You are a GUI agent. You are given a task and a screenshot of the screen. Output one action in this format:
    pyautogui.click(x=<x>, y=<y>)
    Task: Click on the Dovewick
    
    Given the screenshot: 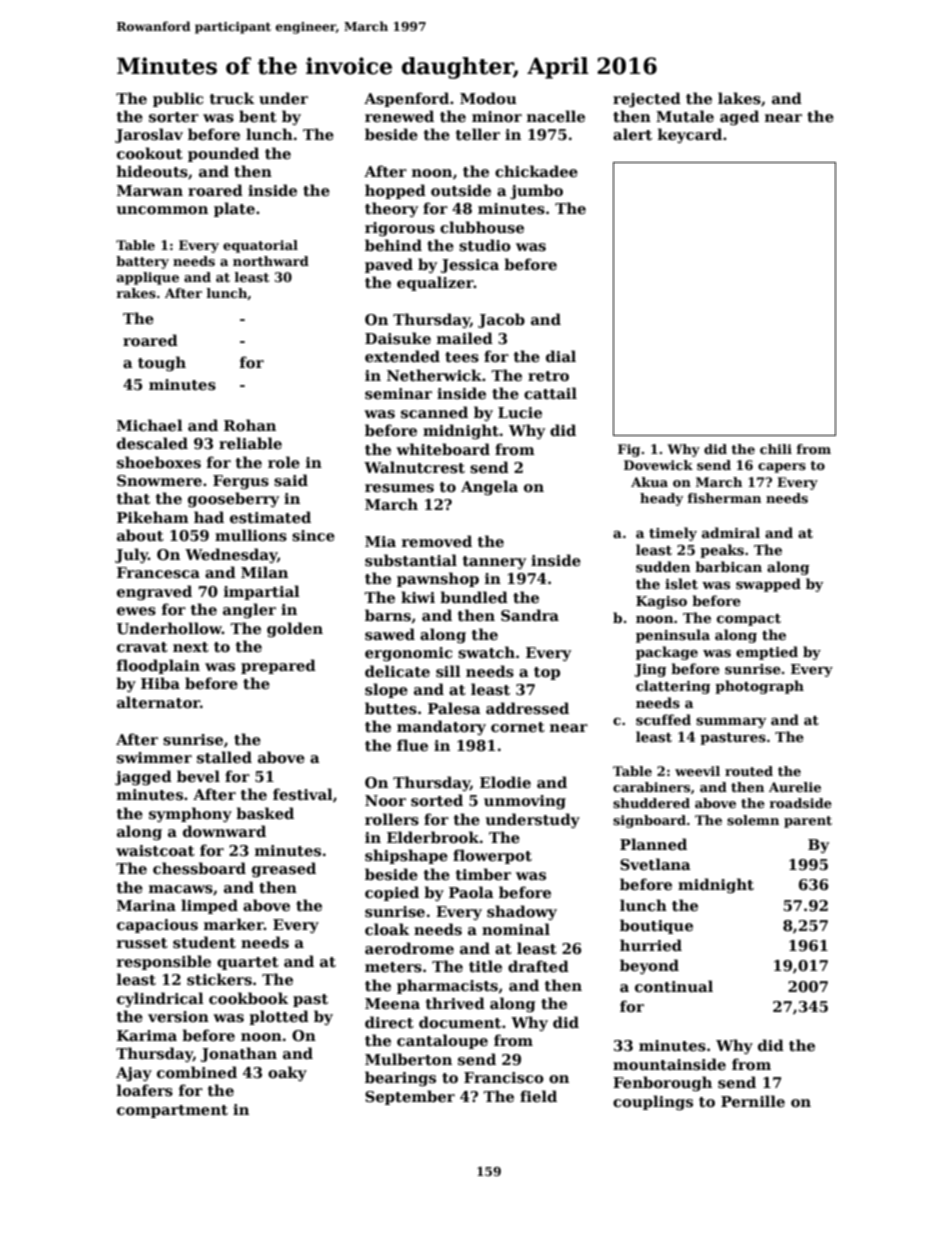 What is the action you would take?
    pyautogui.click(x=658, y=465)
